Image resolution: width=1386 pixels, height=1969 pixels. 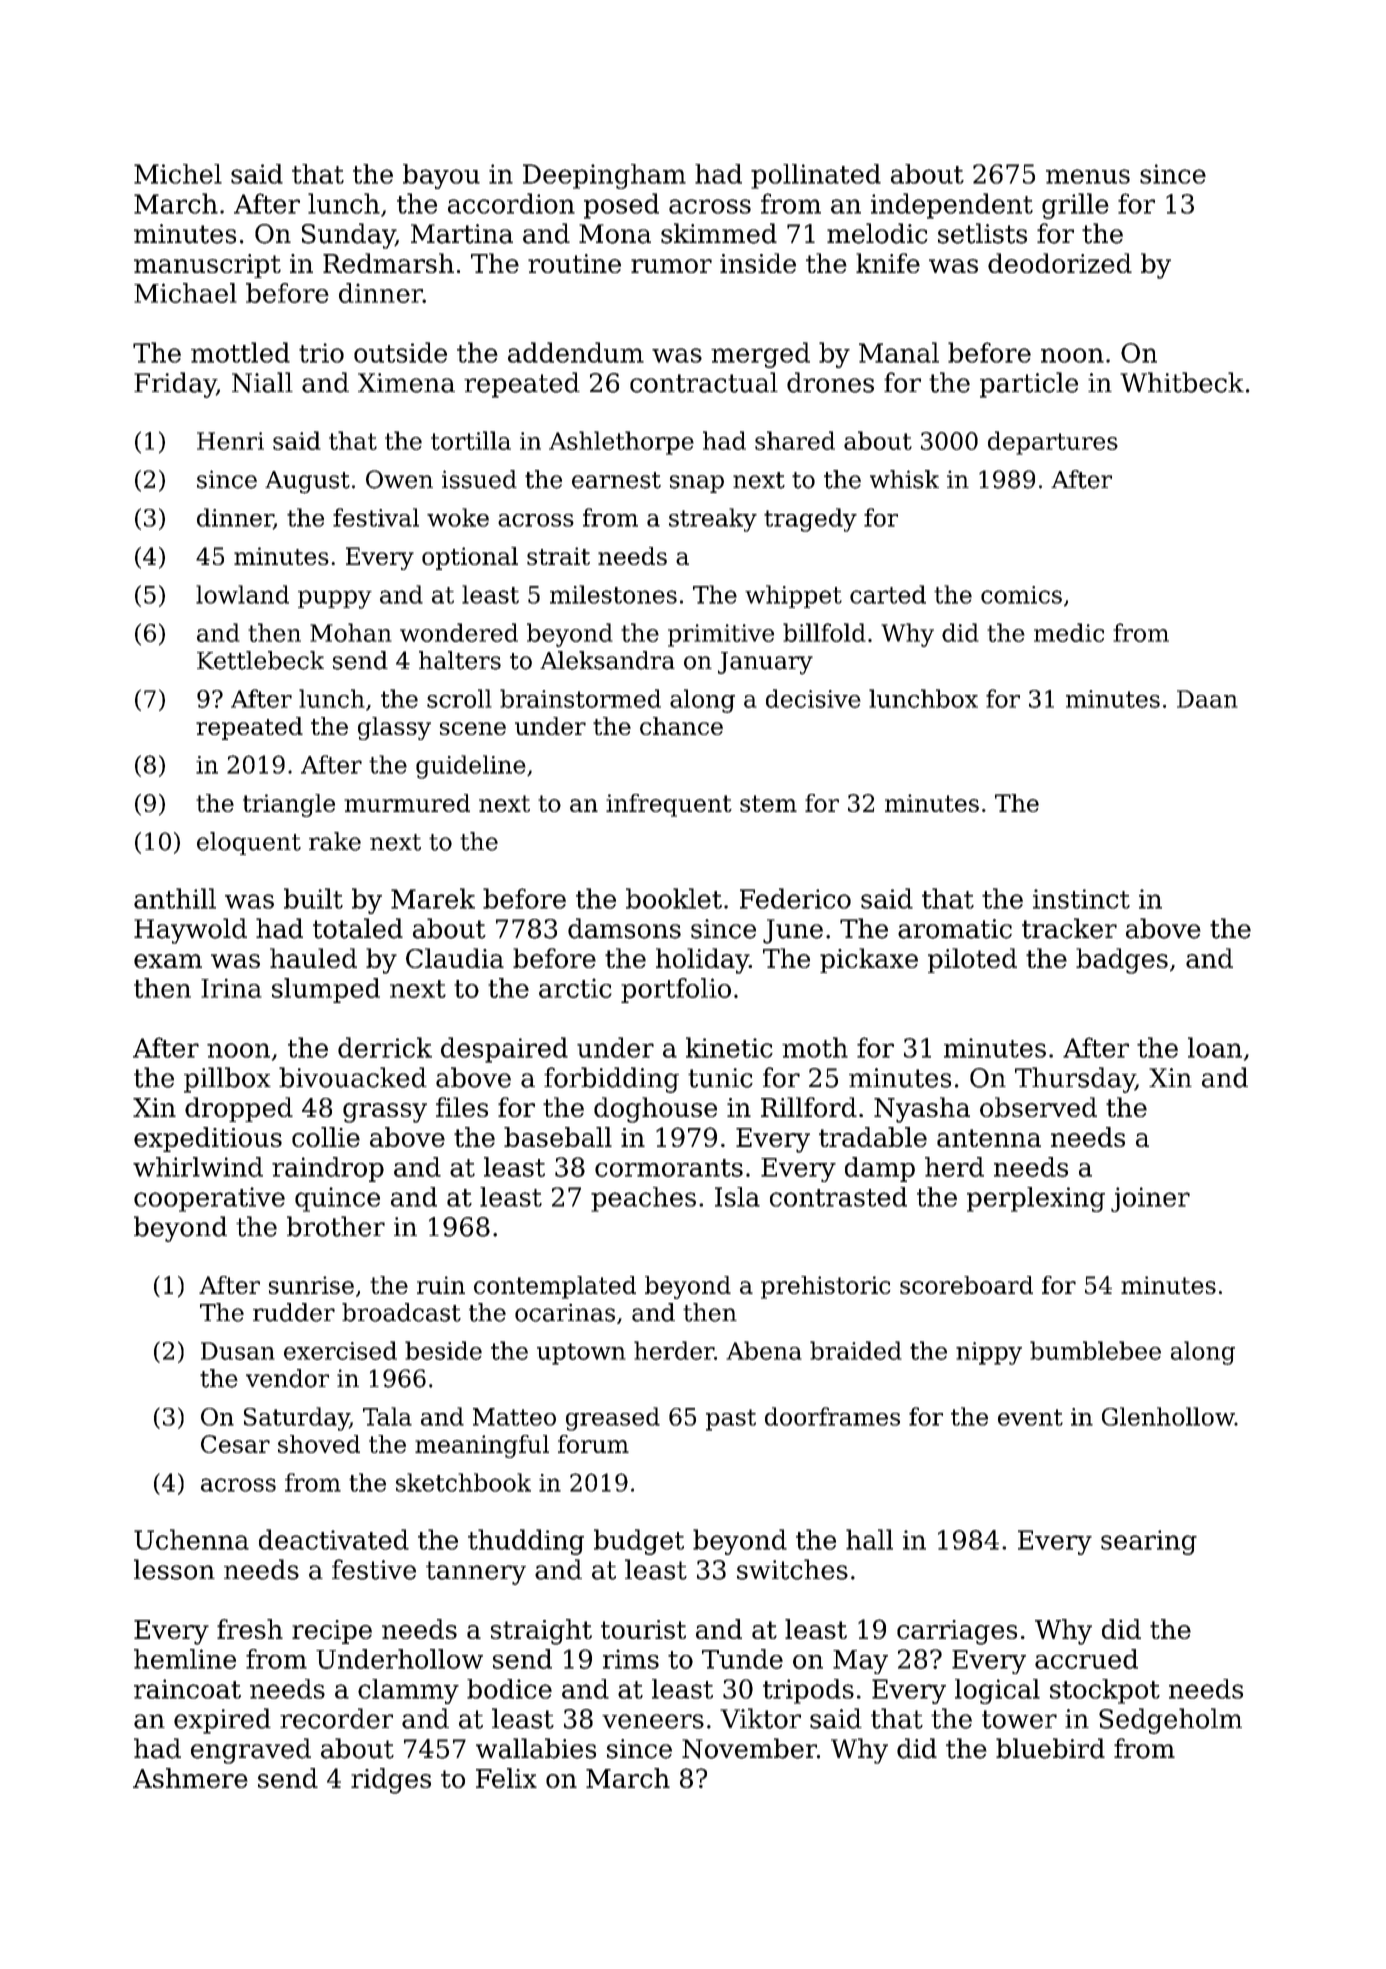 What do you see at coordinates (175, 385) in the screenshot?
I see `Friday` at bounding box center [175, 385].
